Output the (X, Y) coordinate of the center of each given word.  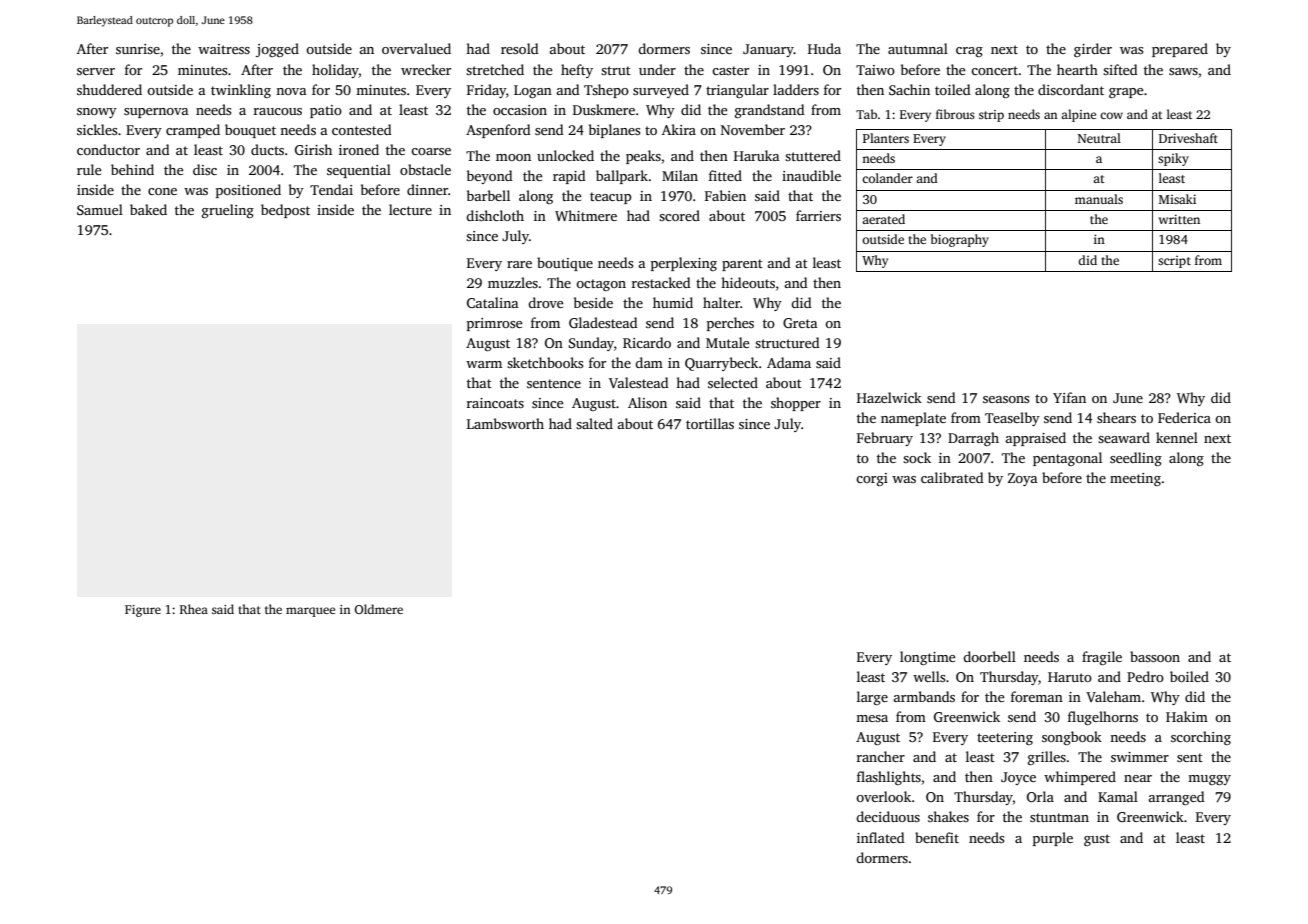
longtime (927, 658)
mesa (872, 718)
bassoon (1155, 656)
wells (929, 676)
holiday (335, 71)
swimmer (1140, 757)
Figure (143, 611)
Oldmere (379, 609)
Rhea (194, 609)
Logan (533, 91)
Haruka (757, 155)
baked (148, 209)
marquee (310, 612)
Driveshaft (1188, 138)
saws (1183, 71)
